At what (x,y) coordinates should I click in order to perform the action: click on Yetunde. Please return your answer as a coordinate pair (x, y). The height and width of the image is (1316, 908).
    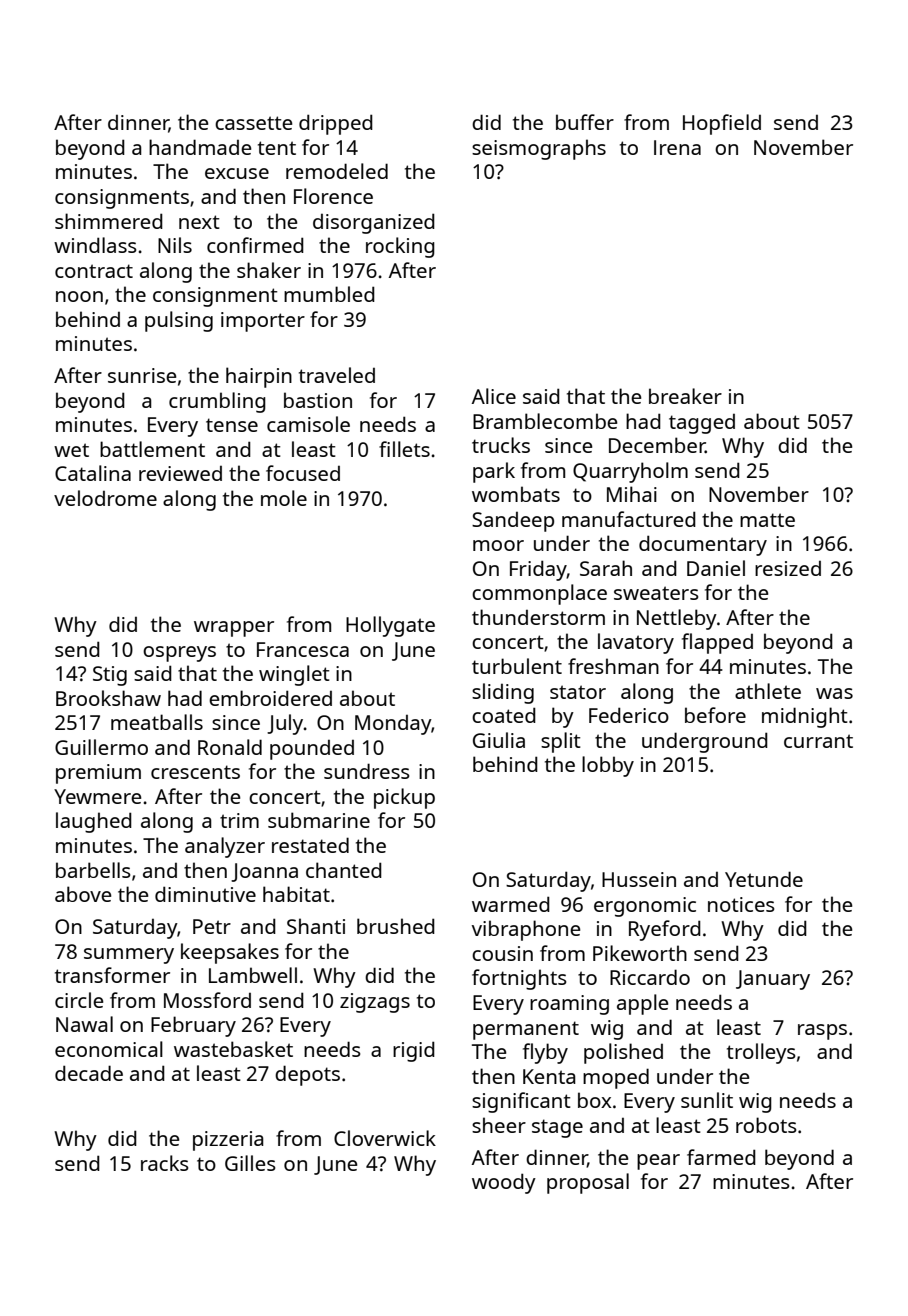
    Looking at the image, I should click on (764, 879).
